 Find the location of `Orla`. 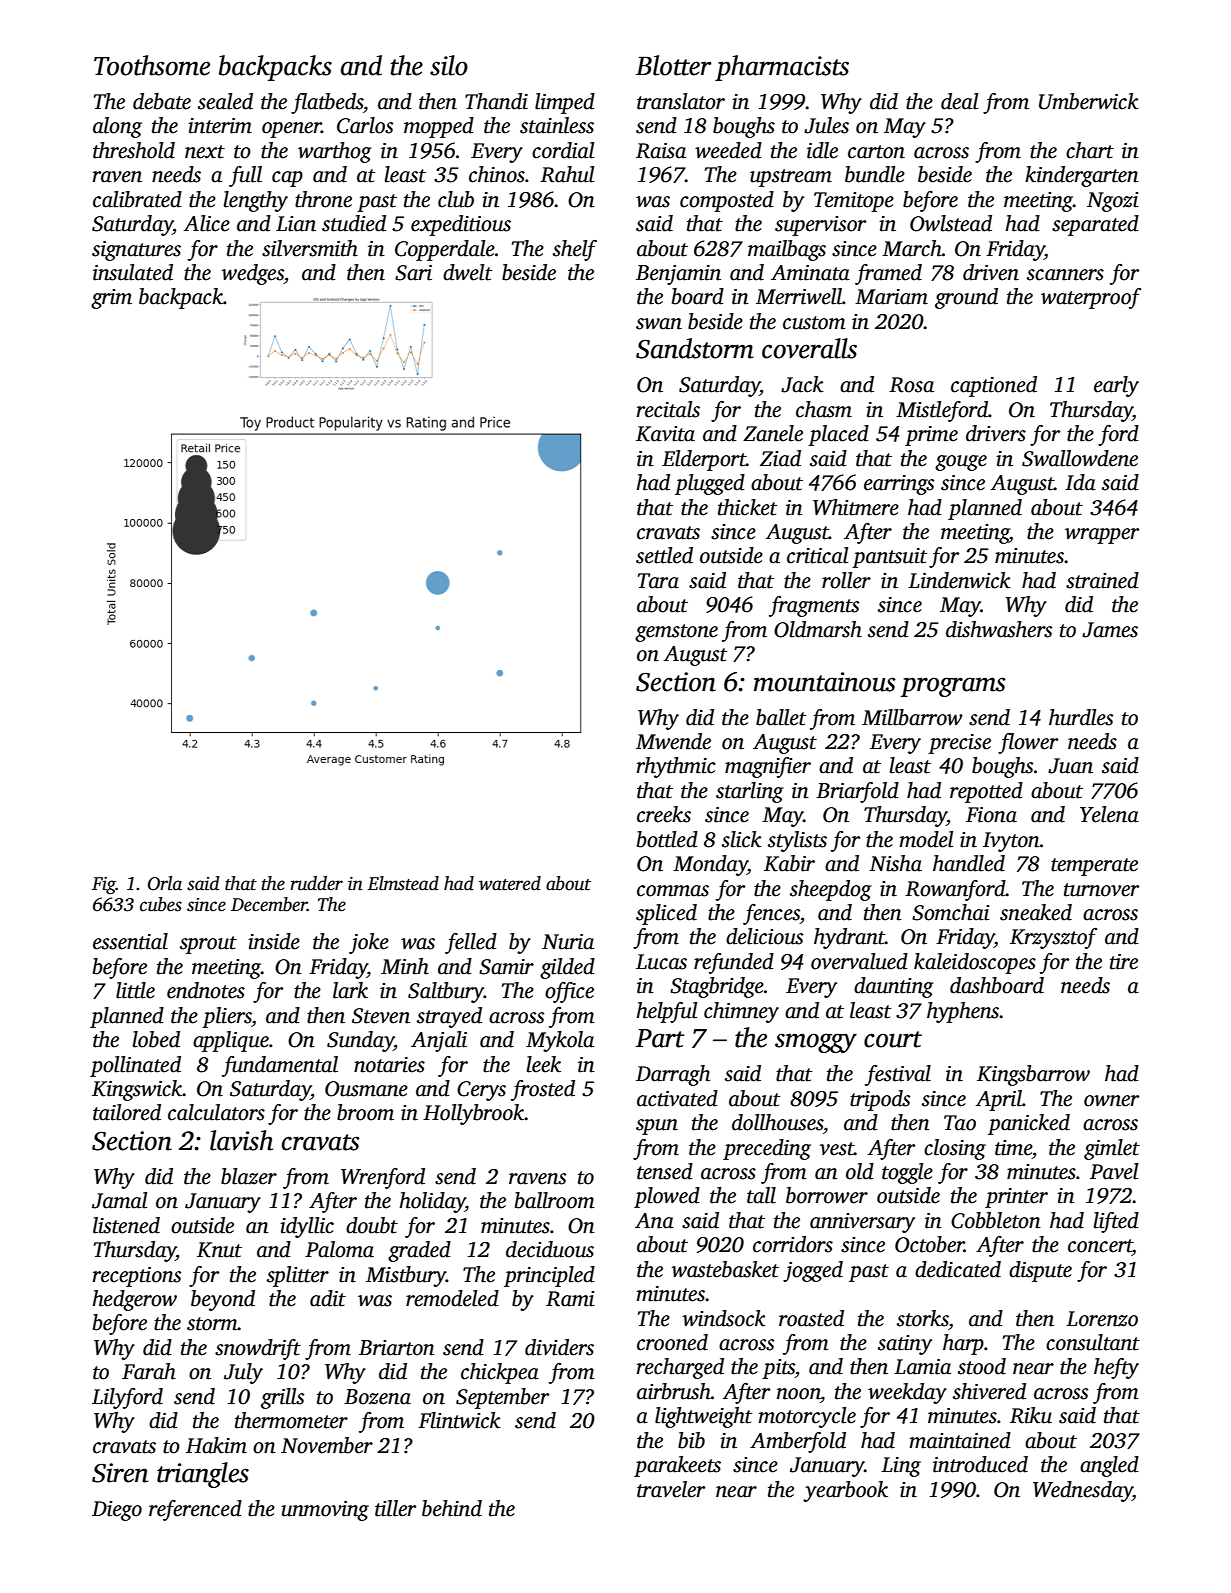

Orla is located at coordinates (165, 883).
